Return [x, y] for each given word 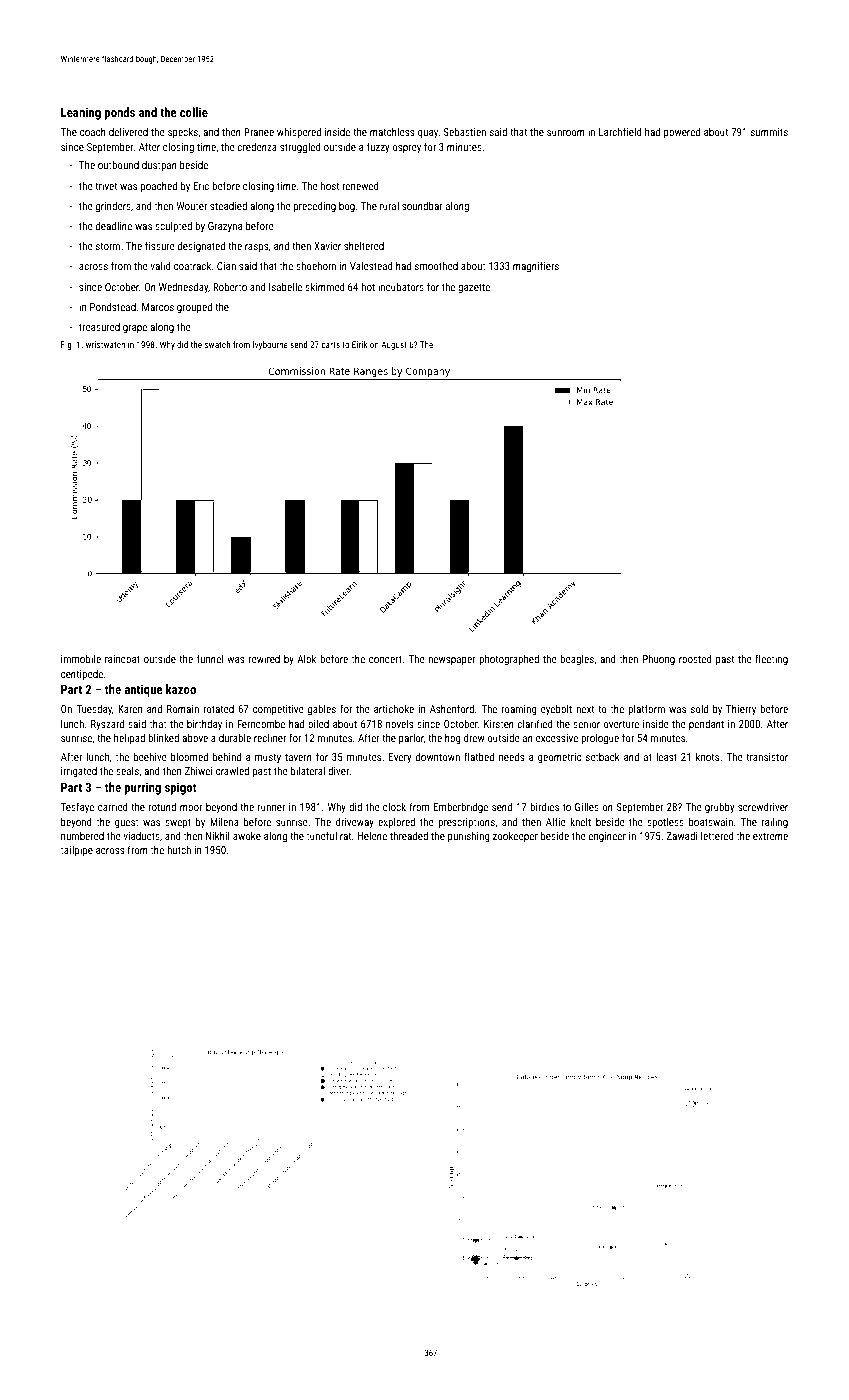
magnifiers [536, 266]
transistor [767, 757]
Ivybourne [270, 345]
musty [268, 759]
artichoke [394, 708]
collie [194, 112]
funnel [210, 658]
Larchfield [620, 131]
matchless [392, 132]
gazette [474, 288]
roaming [519, 710]
